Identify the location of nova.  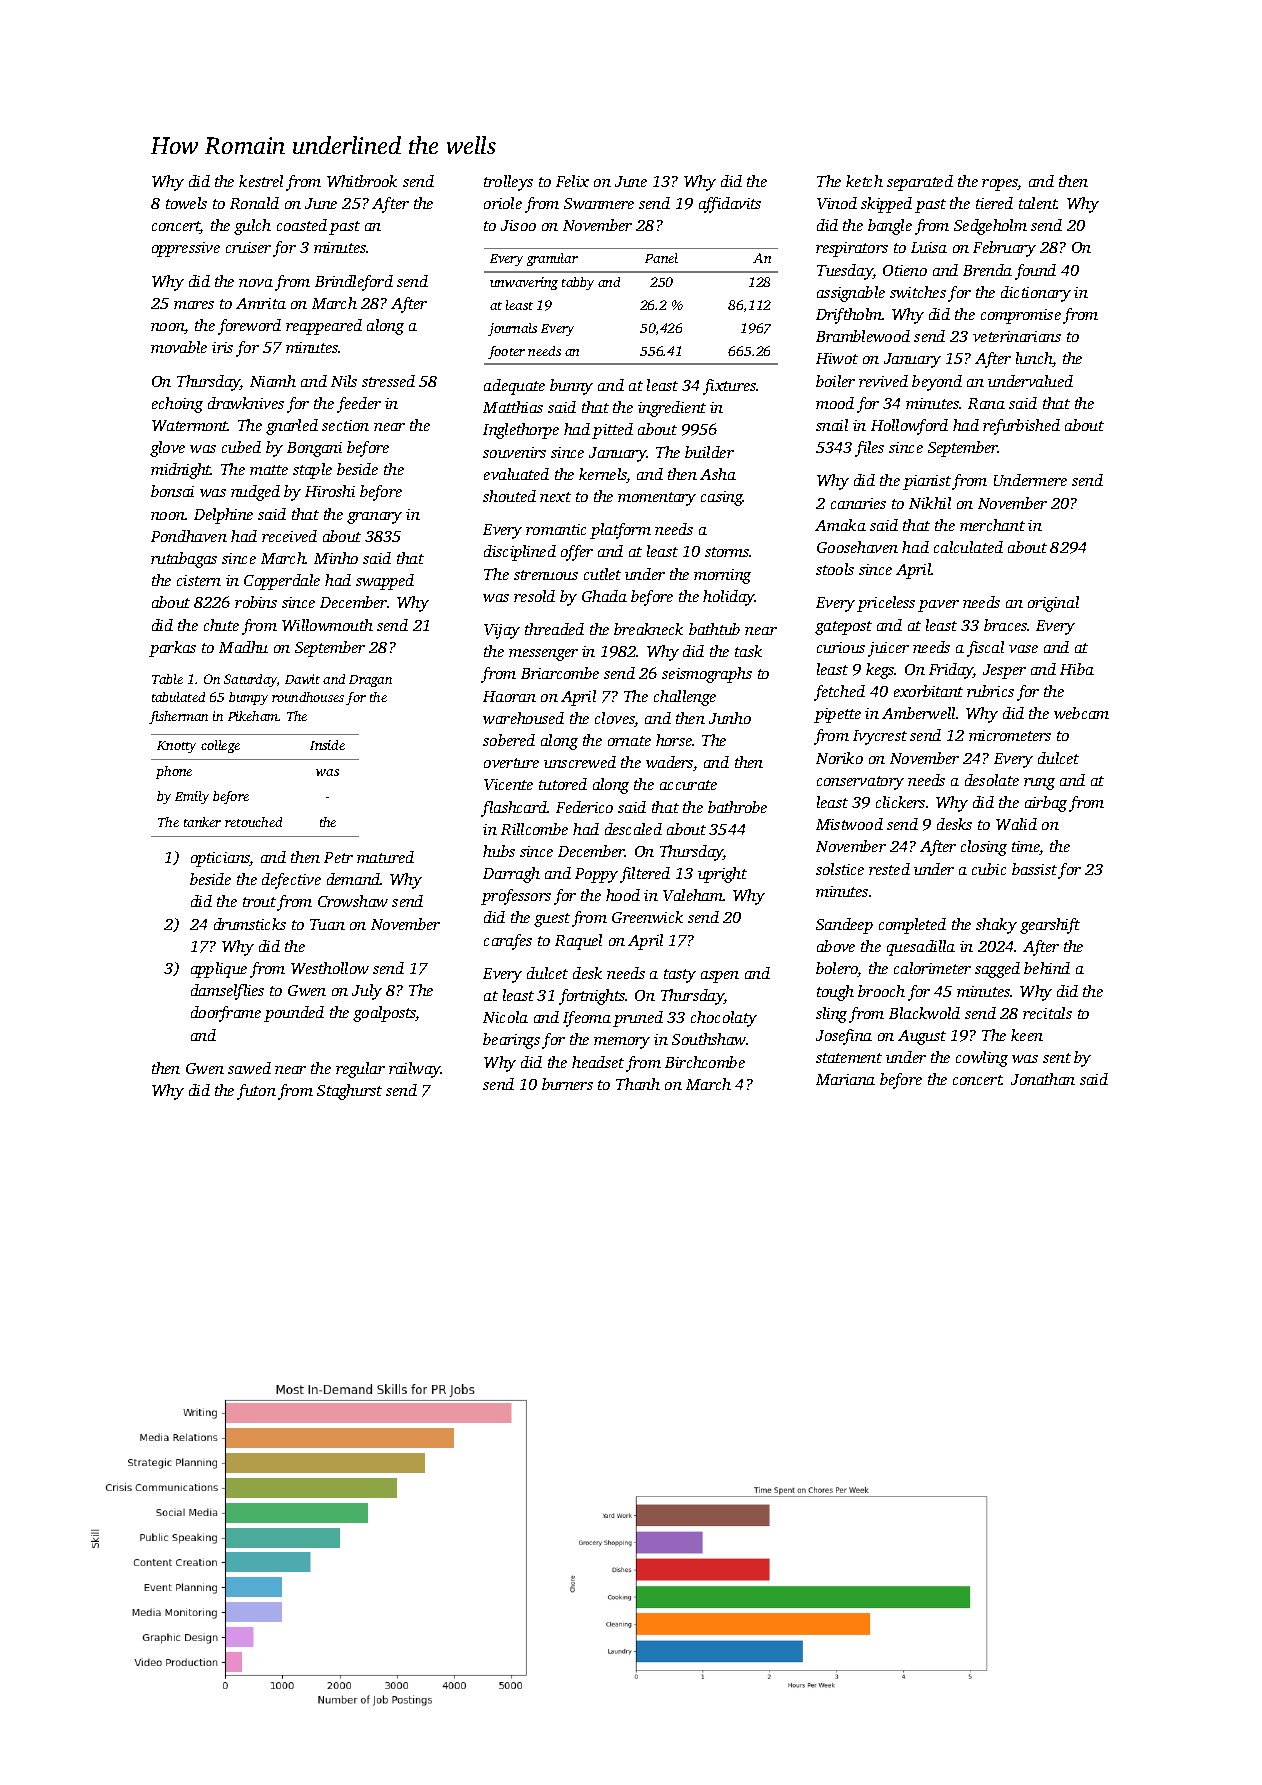
(256, 283).
